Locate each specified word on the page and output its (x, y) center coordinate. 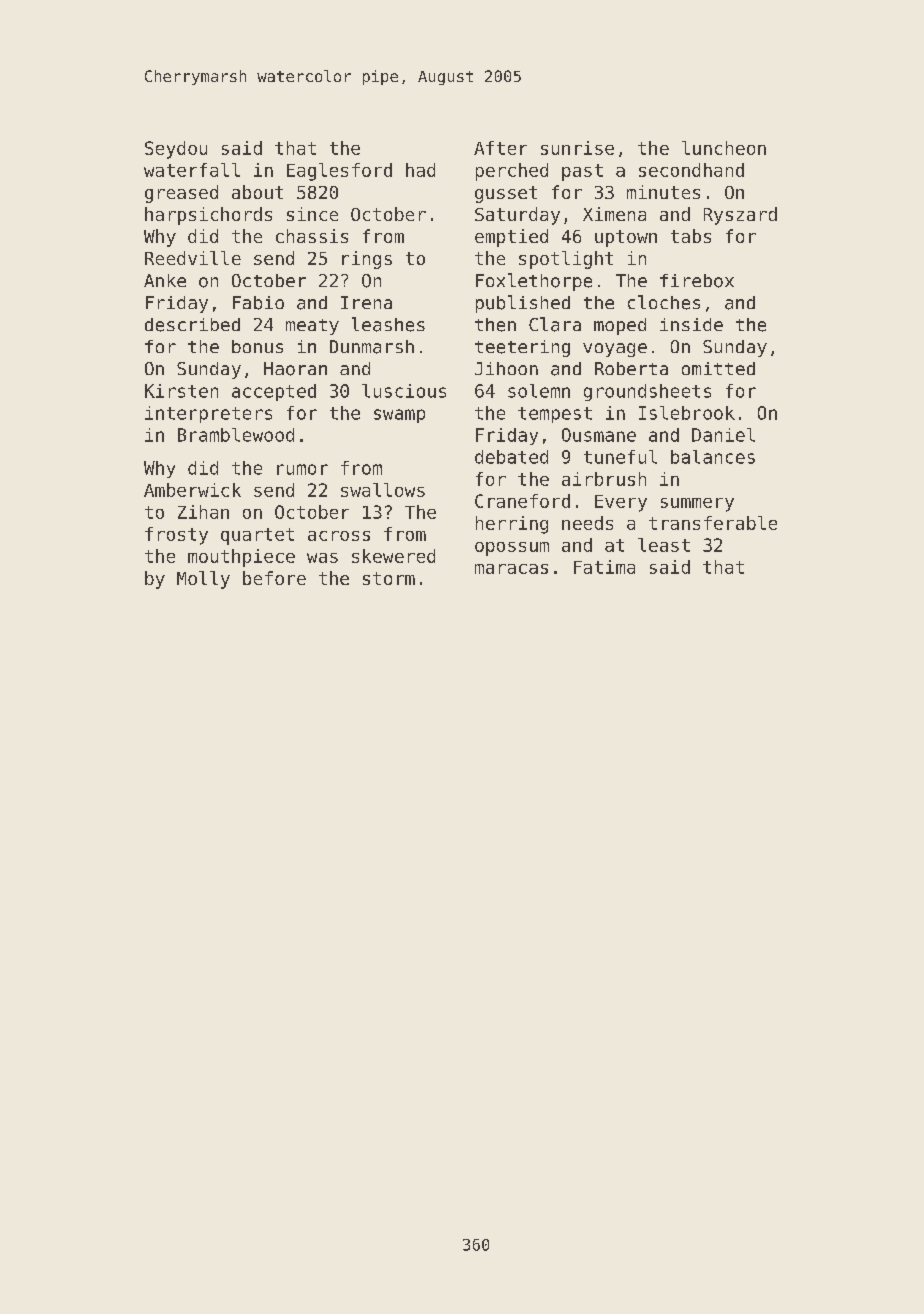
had (420, 170)
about (257, 192)
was (322, 558)
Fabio (258, 303)
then (495, 325)
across (339, 536)
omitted (718, 368)
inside (691, 324)
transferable (713, 523)
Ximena (614, 214)
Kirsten (181, 391)
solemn (539, 391)
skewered (393, 556)
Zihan (203, 512)
